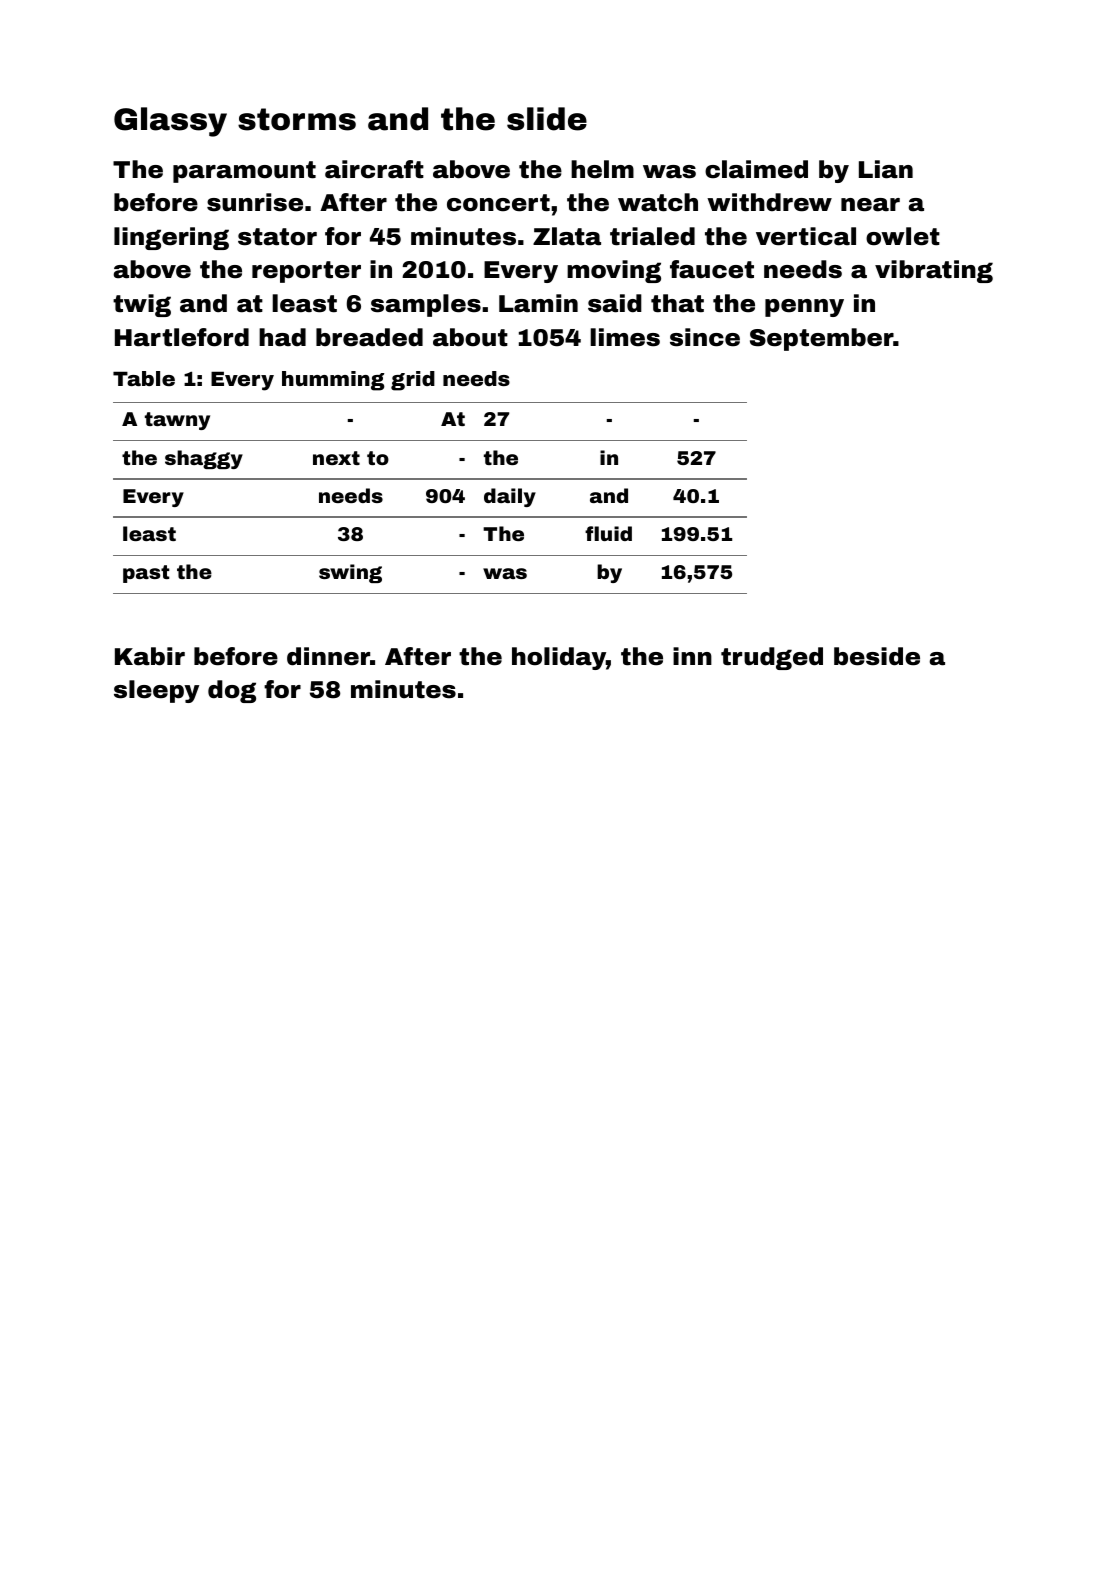 The image size is (1116, 1578). Describe the element at coordinates (756, 169) in the document. I see `claimed` at that location.
